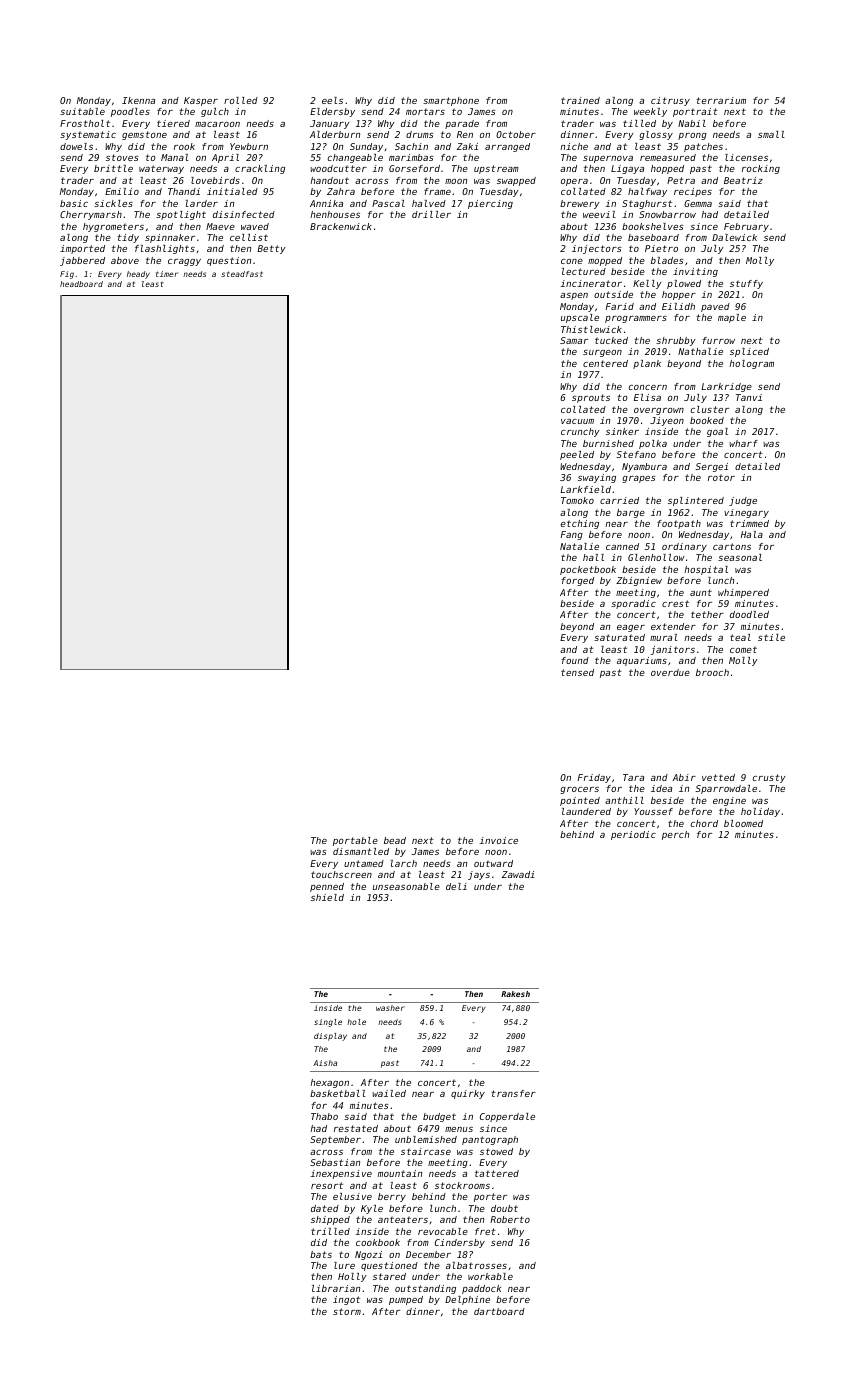  I want to click on headboard, so click(81, 284).
